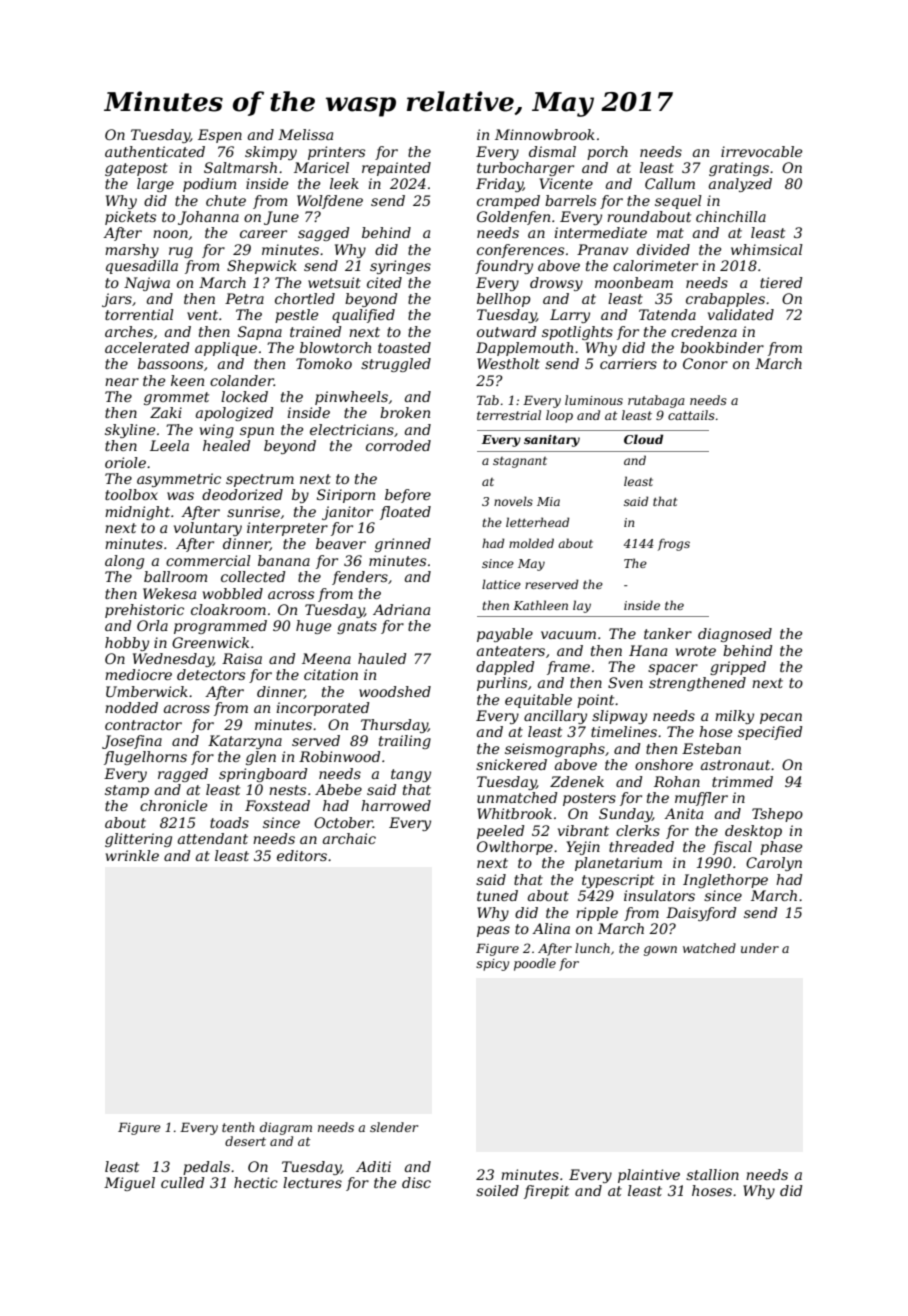 Image resolution: width=908 pixels, height=1316 pixels. Describe the element at coordinates (124, 562) in the screenshot. I see `along` at that location.
